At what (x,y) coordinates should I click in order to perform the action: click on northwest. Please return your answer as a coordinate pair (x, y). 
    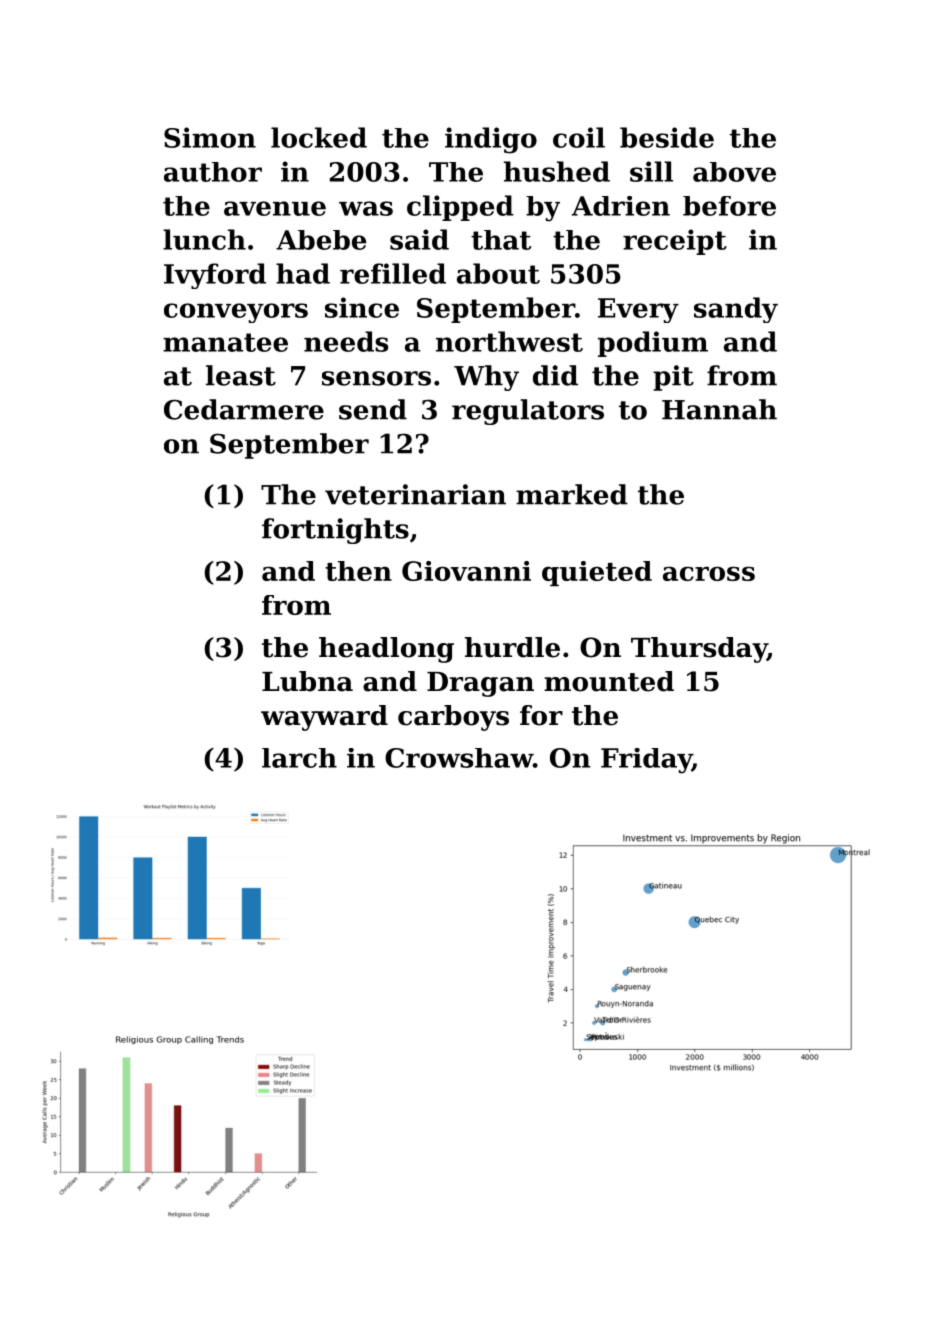
    Looking at the image, I should click on (509, 341).
